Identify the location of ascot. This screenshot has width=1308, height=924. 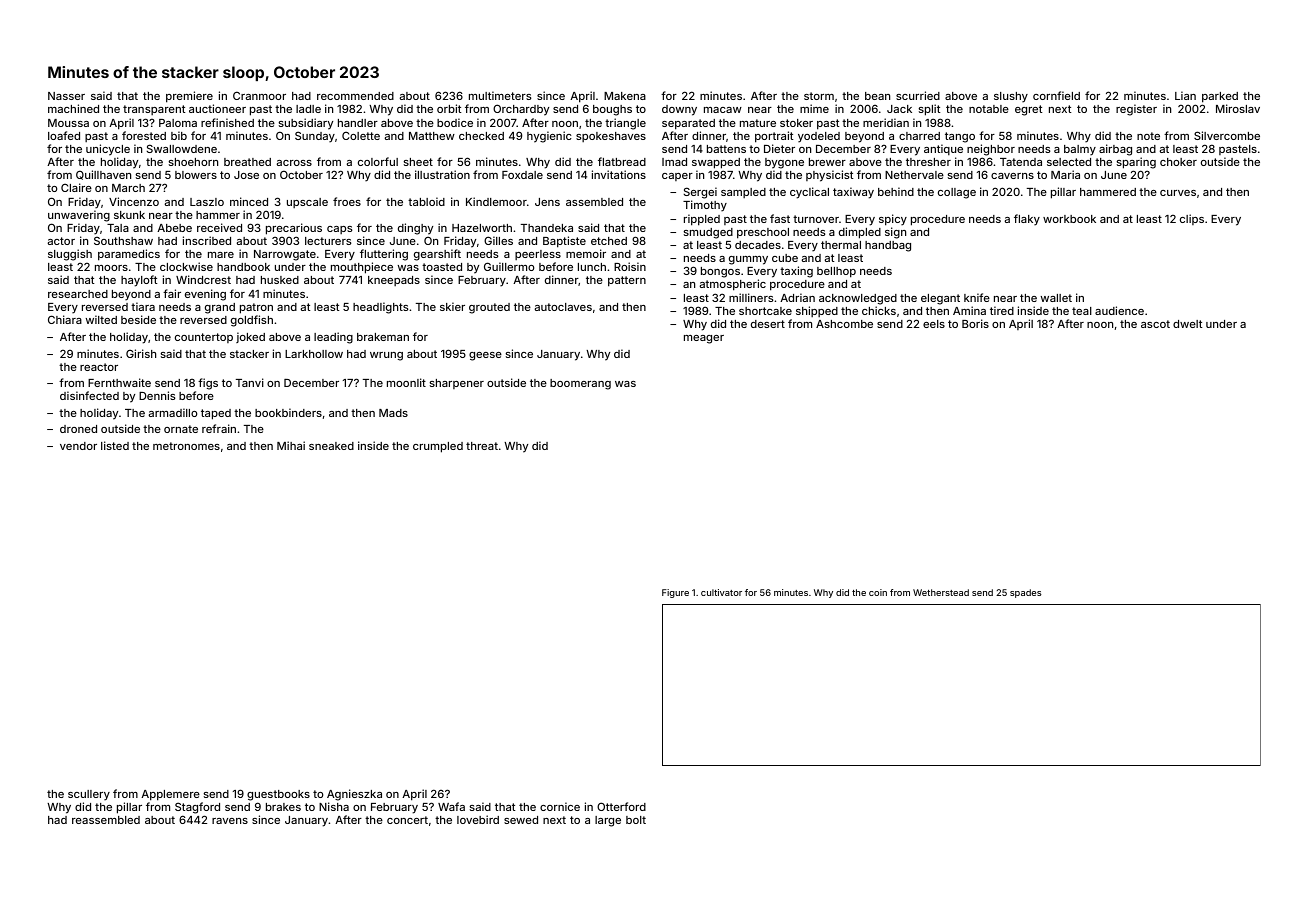
(1155, 324).
